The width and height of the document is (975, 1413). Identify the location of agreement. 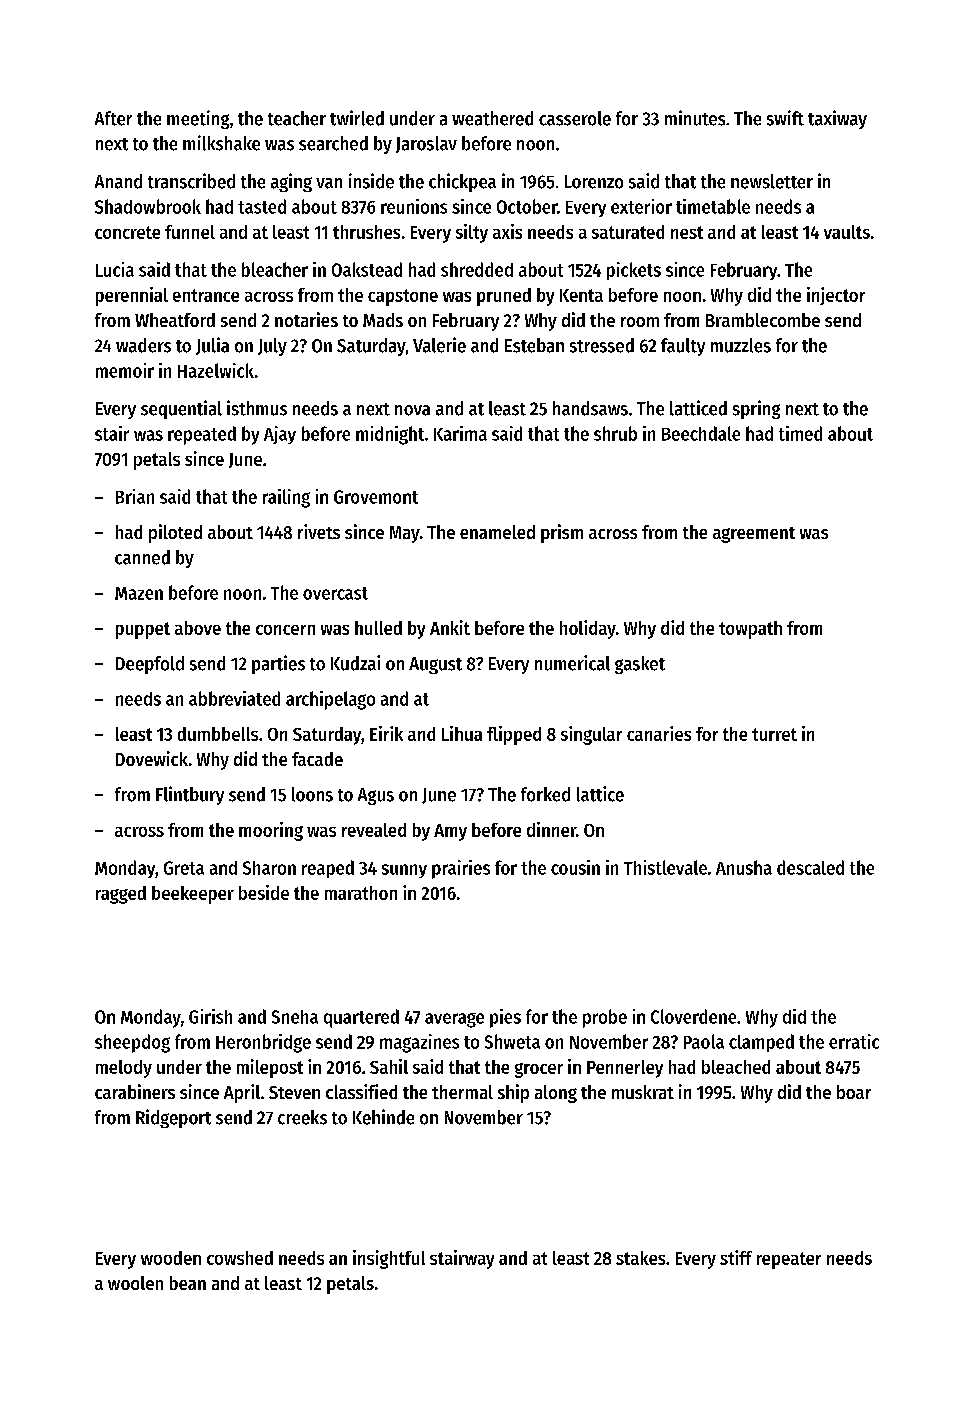
(754, 535).
